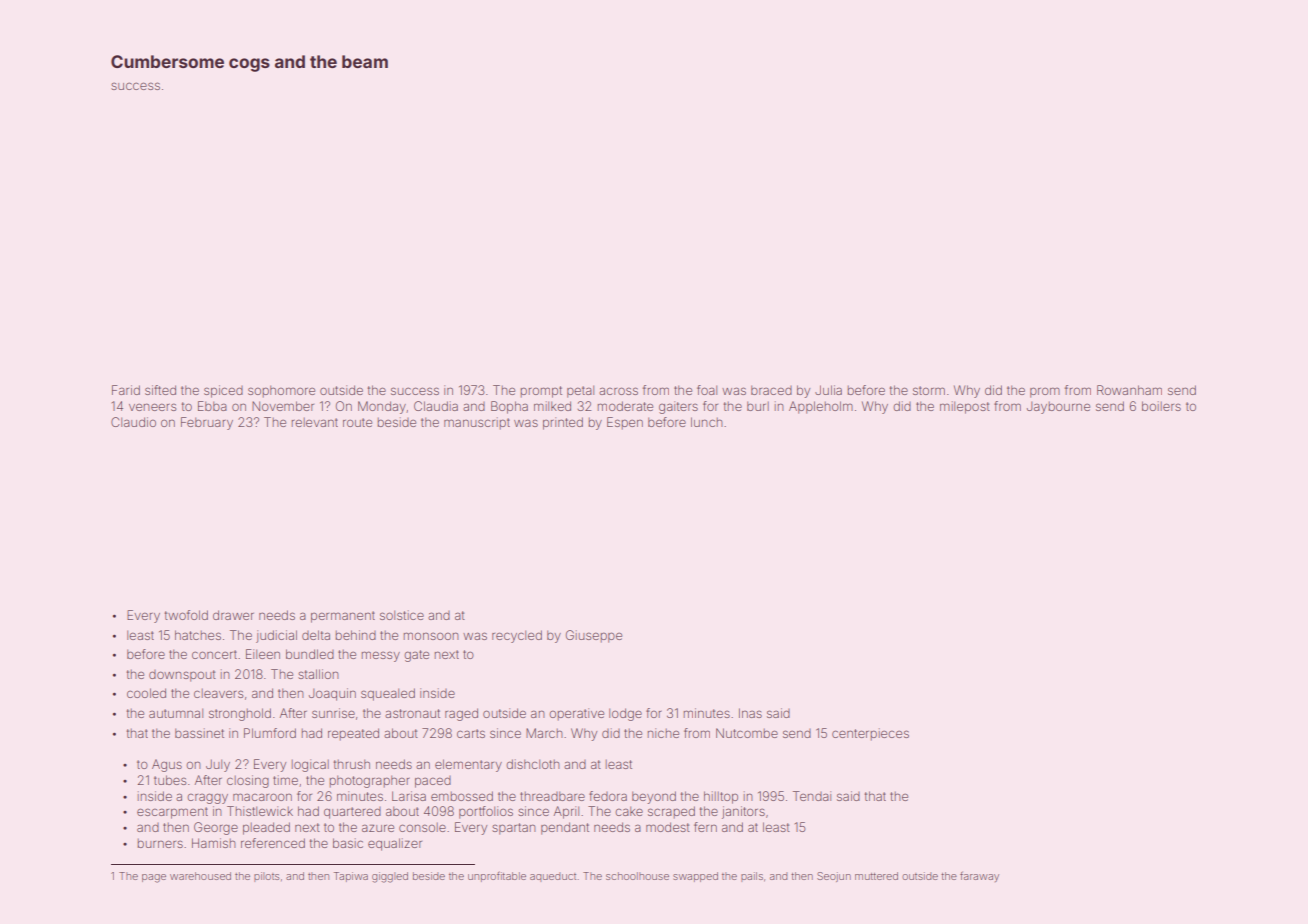 The height and width of the page is (924, 1308). What do you see at coordinates (477, 423) in the page?
I see `manuscript` at bounding box center [477, 423].
